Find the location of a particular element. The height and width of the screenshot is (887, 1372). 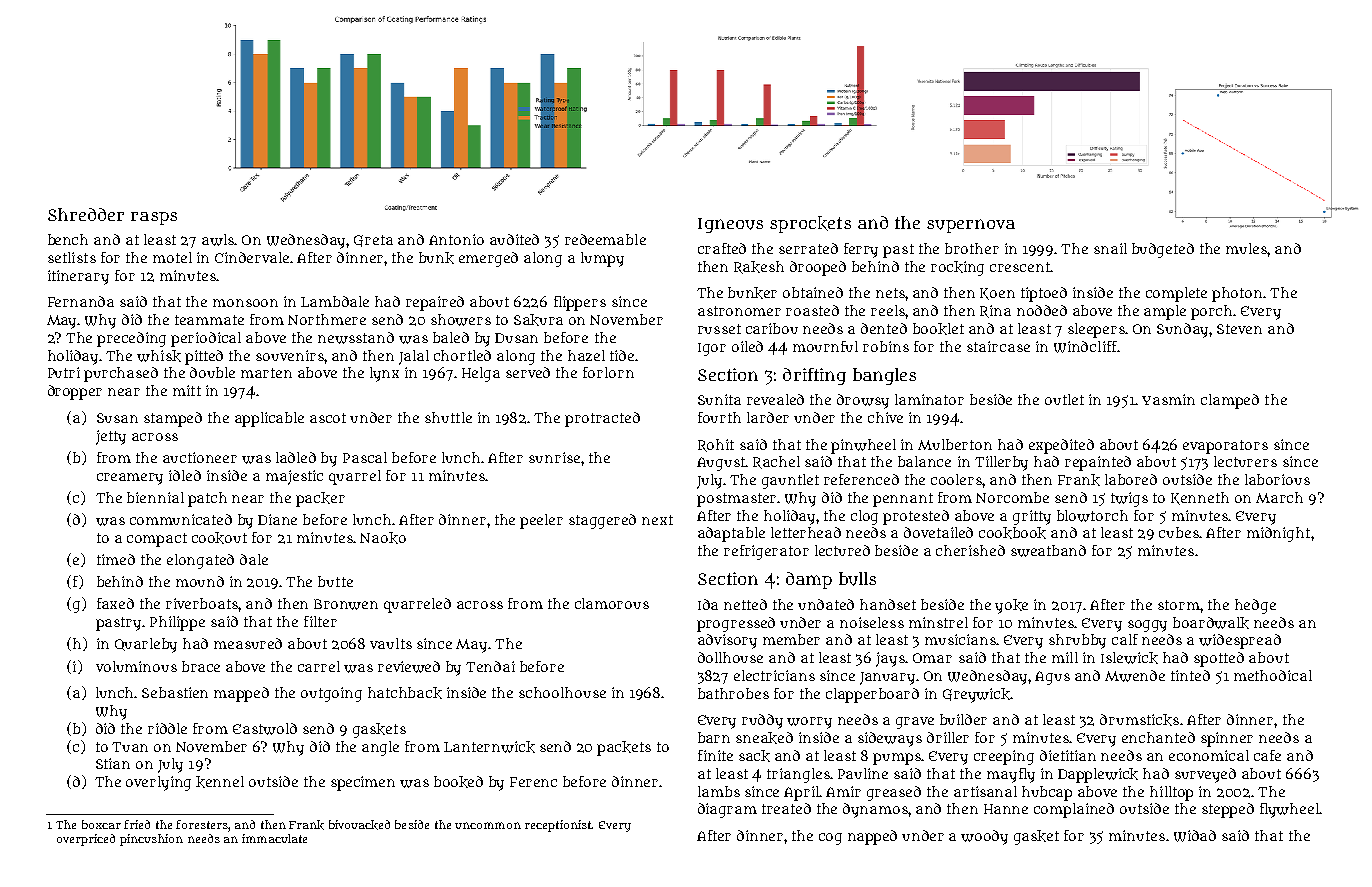

Igneous is located at coordinates (730, 225).
